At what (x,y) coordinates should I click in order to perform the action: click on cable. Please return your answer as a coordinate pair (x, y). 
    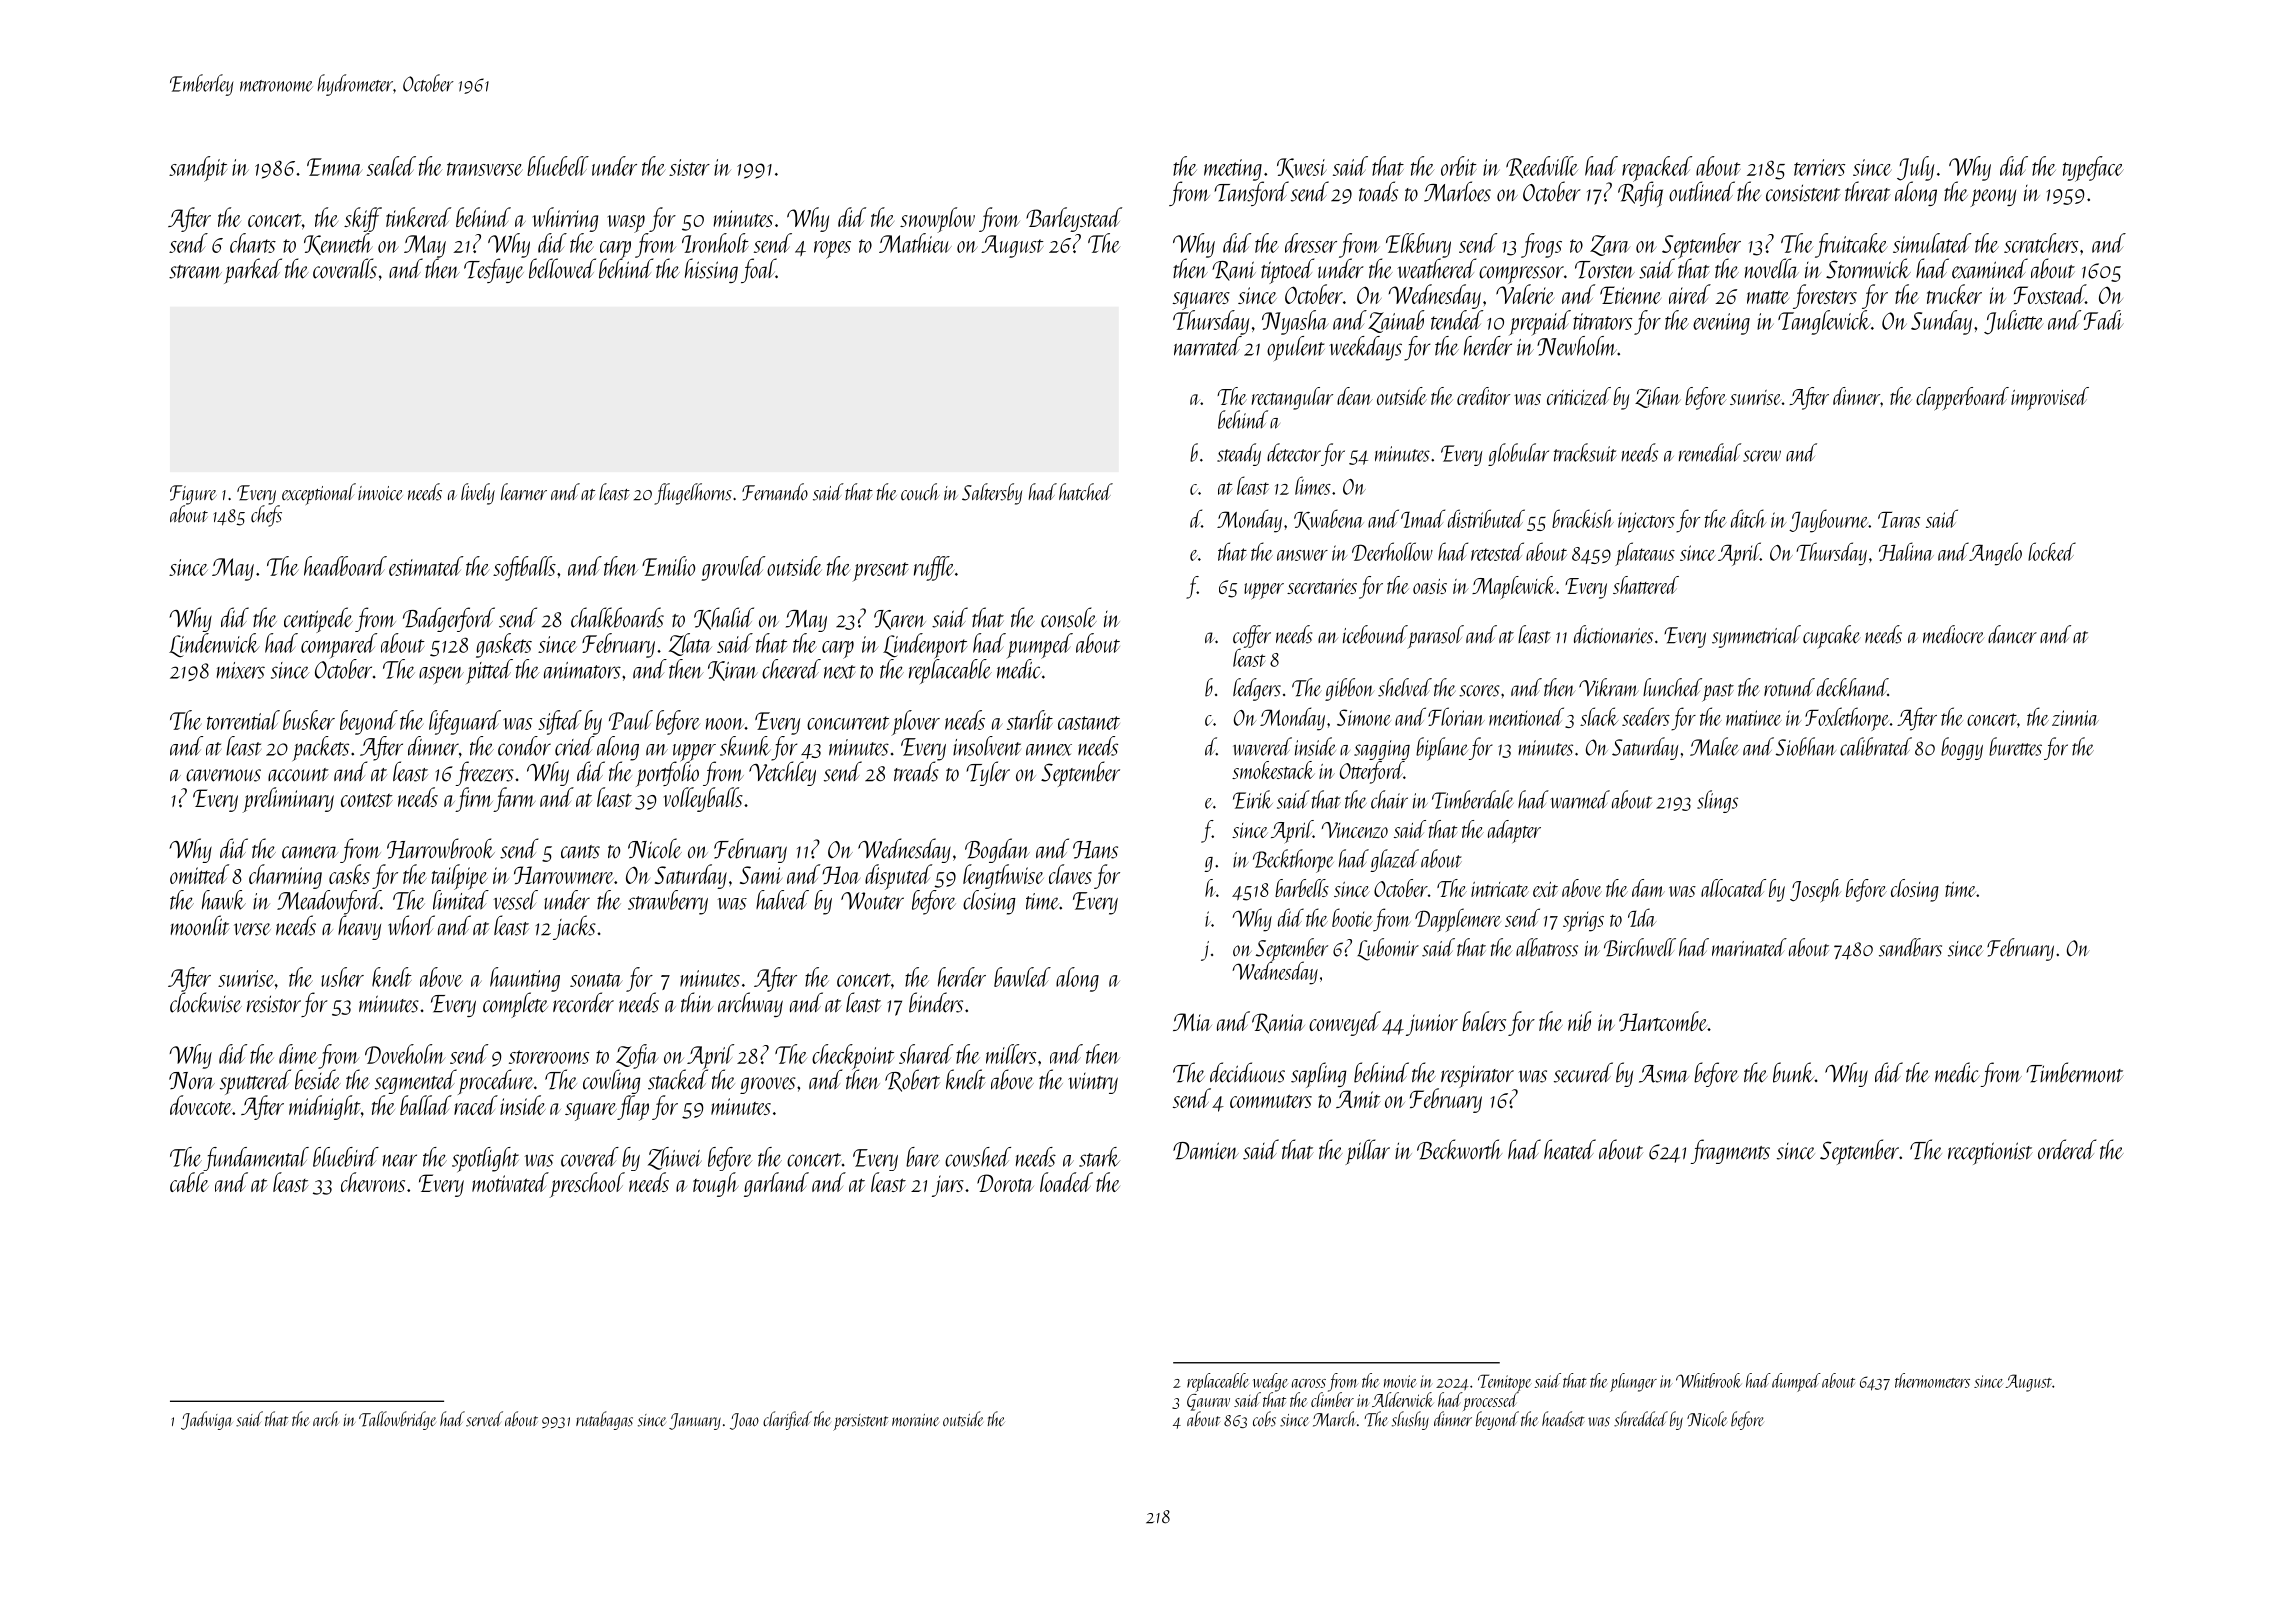
    Looking at the image, I should click on (189, 1182).
